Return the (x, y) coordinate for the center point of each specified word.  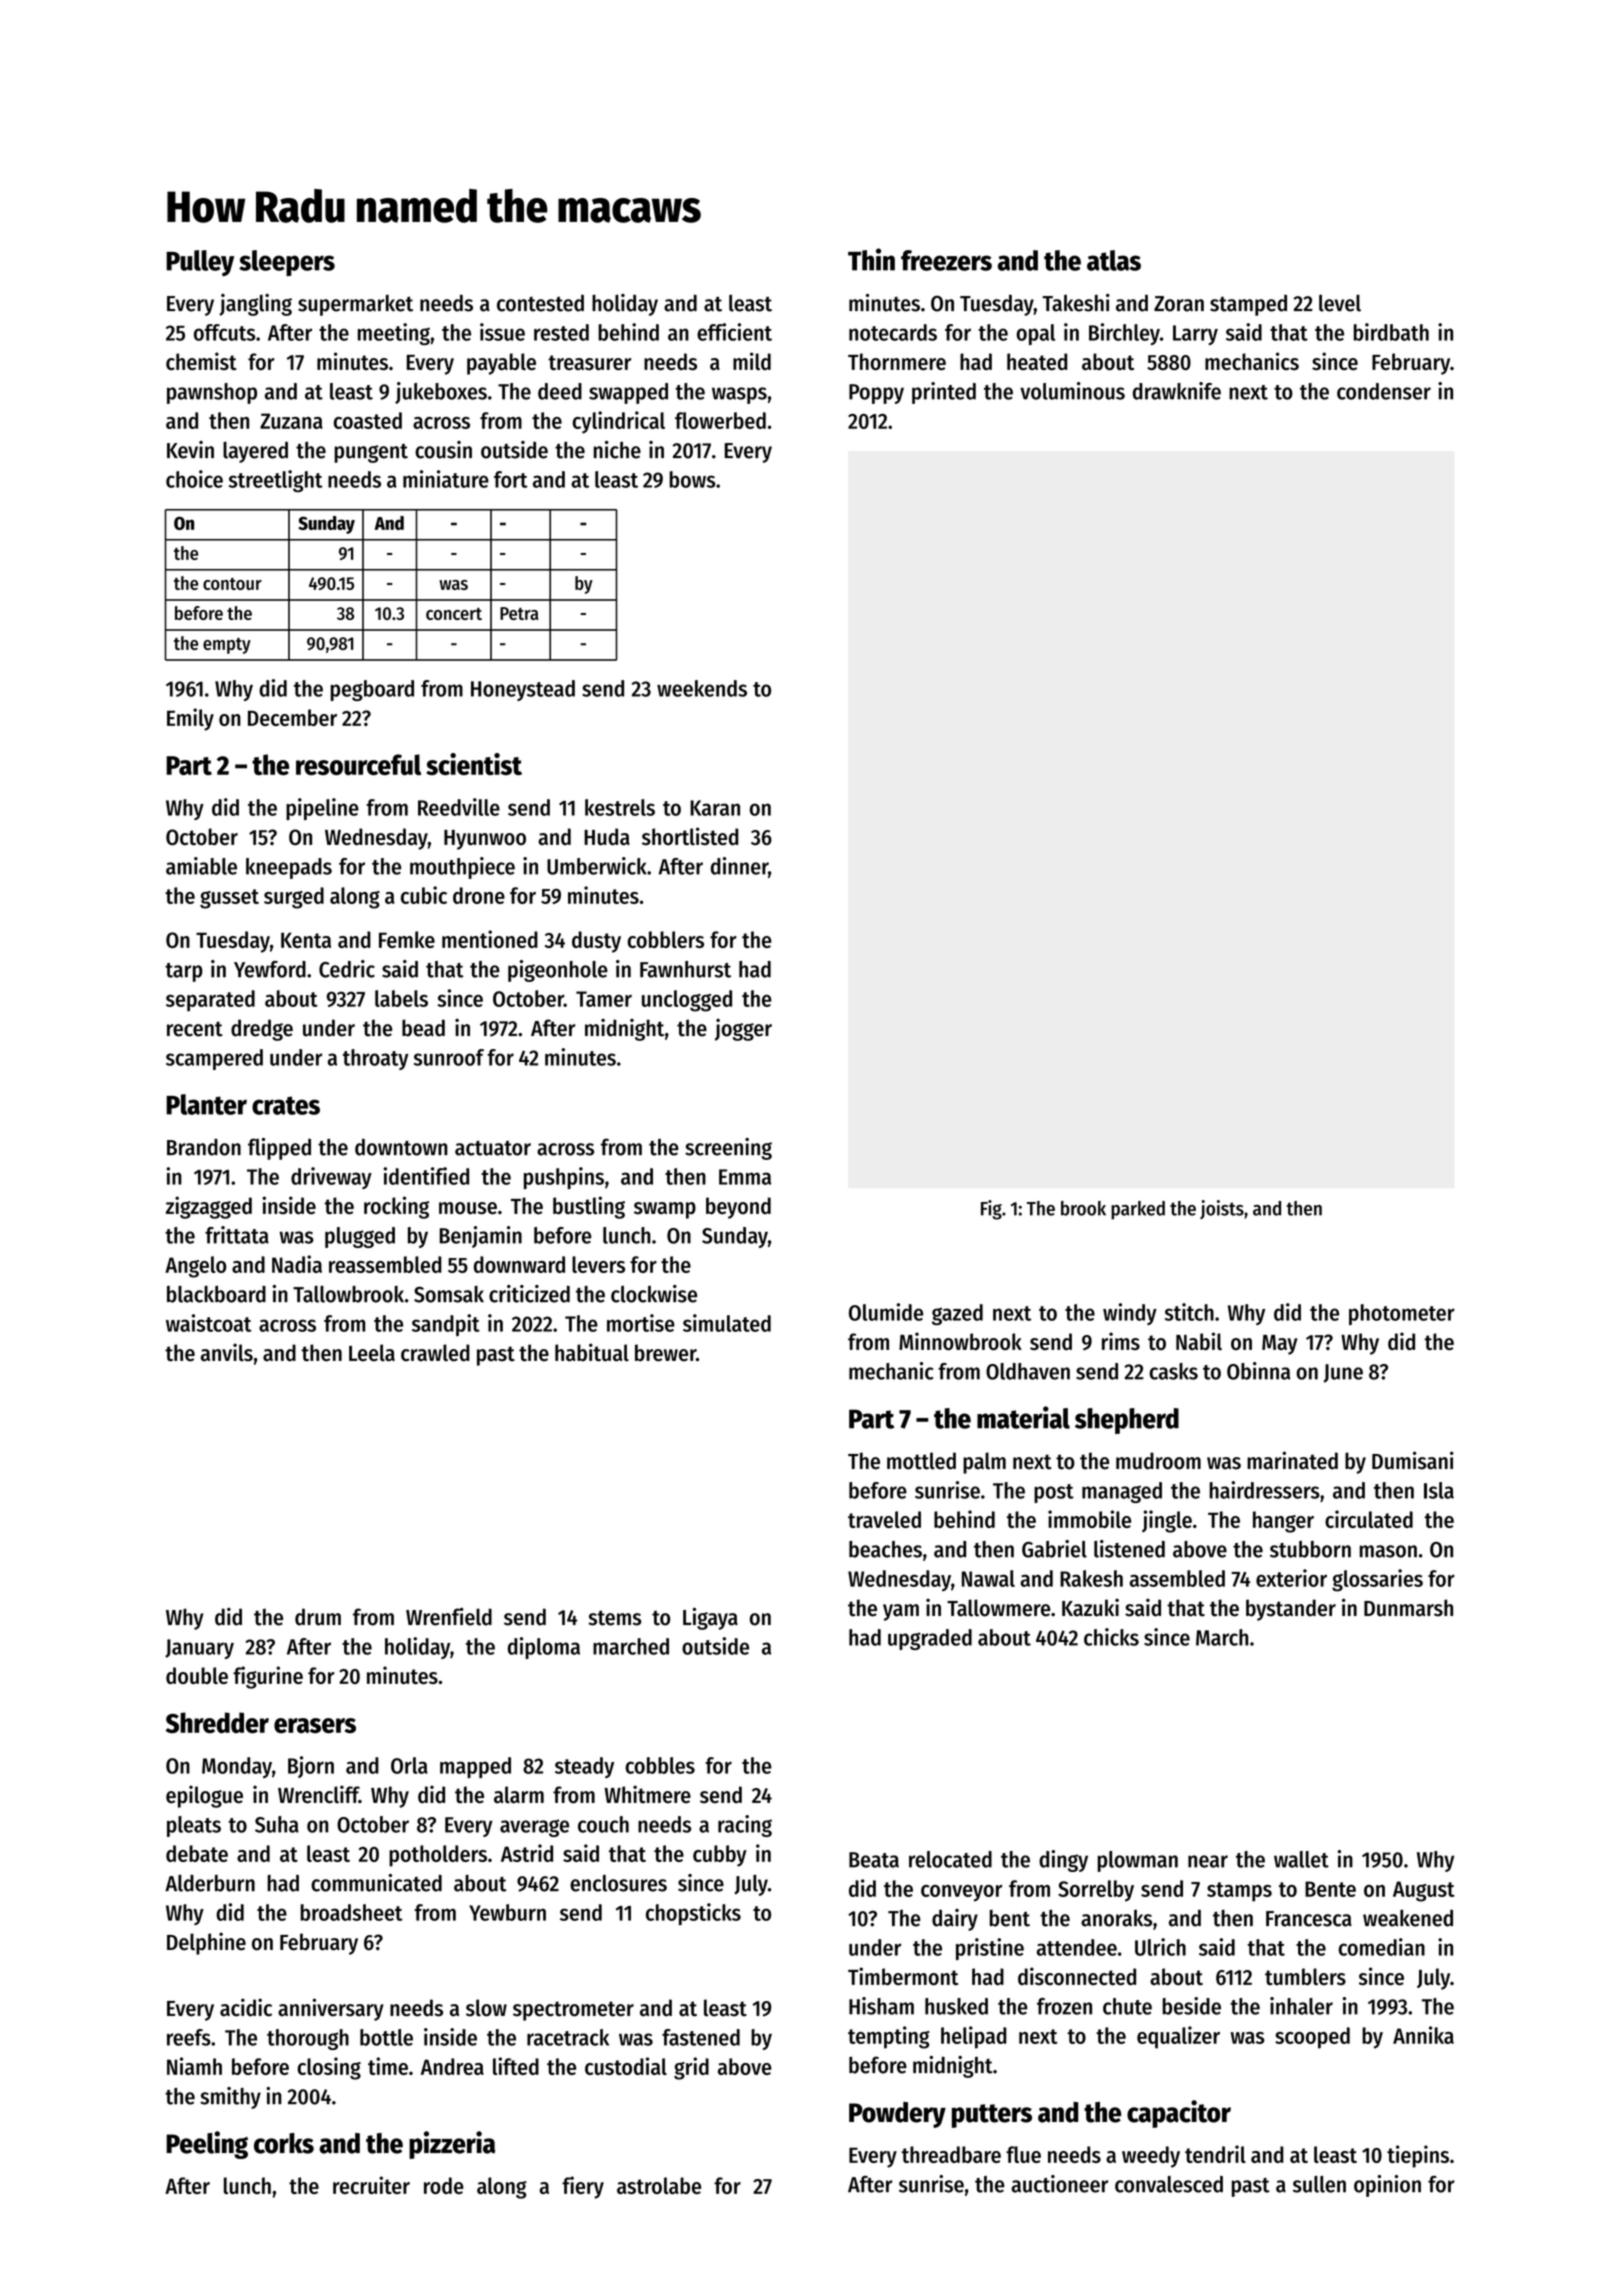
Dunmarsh (1408, 1608)
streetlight (275, 481)
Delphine (206, 1943)
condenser (1384, 391)
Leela (372, 1353)
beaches (885, 1549)
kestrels (620, 807)
